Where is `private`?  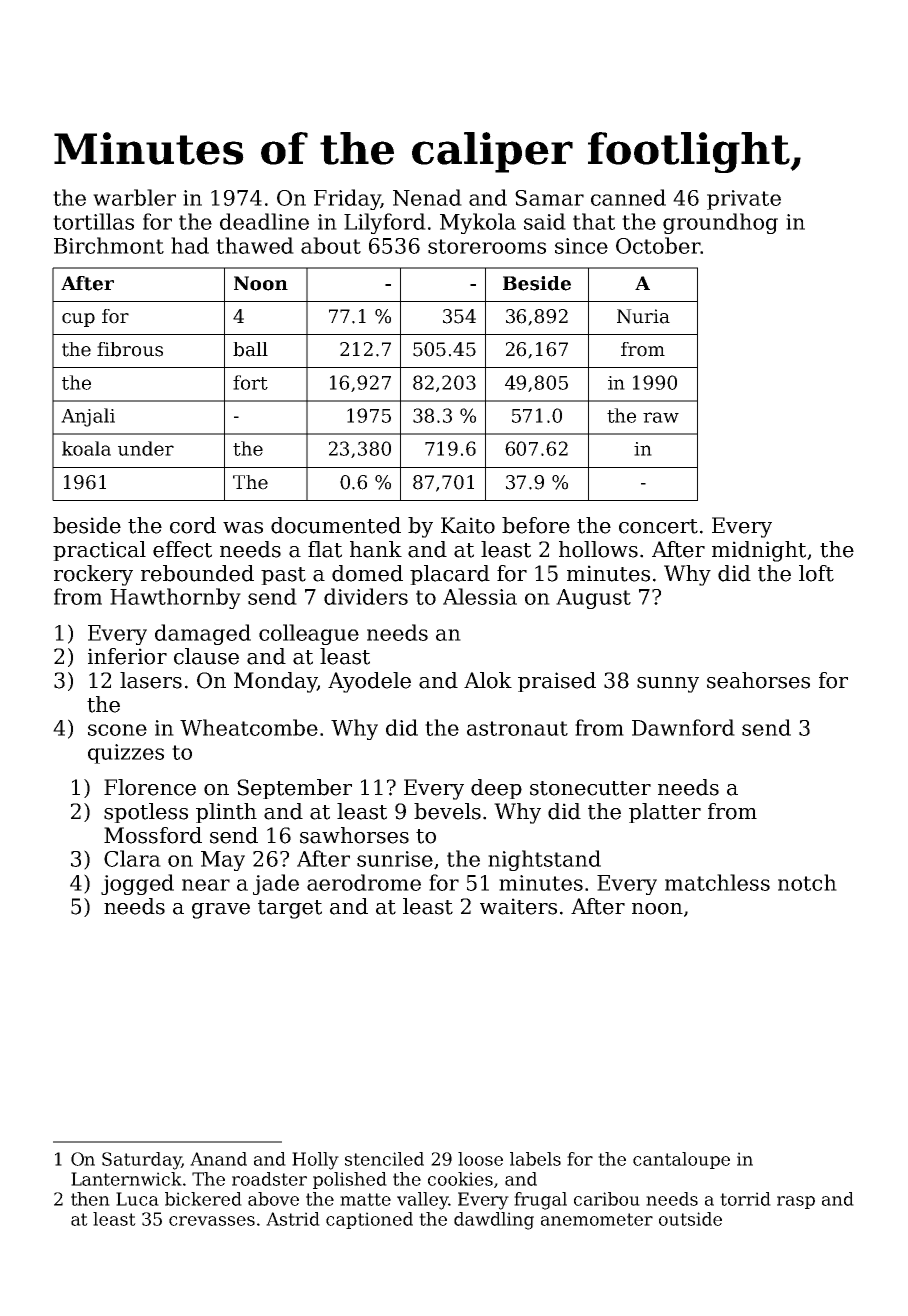
private is located at coordinates (744, 200).
